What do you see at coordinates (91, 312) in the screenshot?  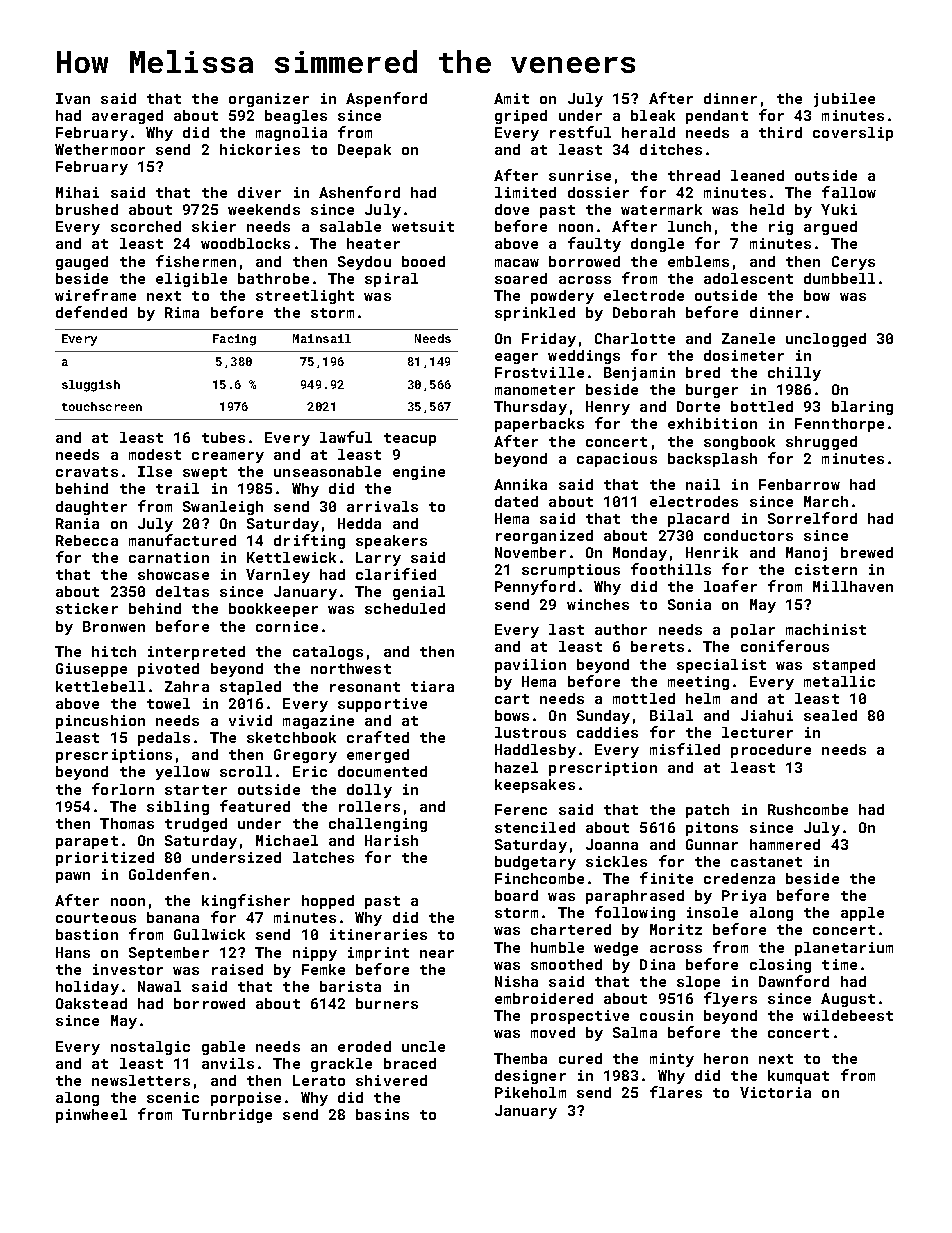 I see `defended` at bounding box center [91, 312].
